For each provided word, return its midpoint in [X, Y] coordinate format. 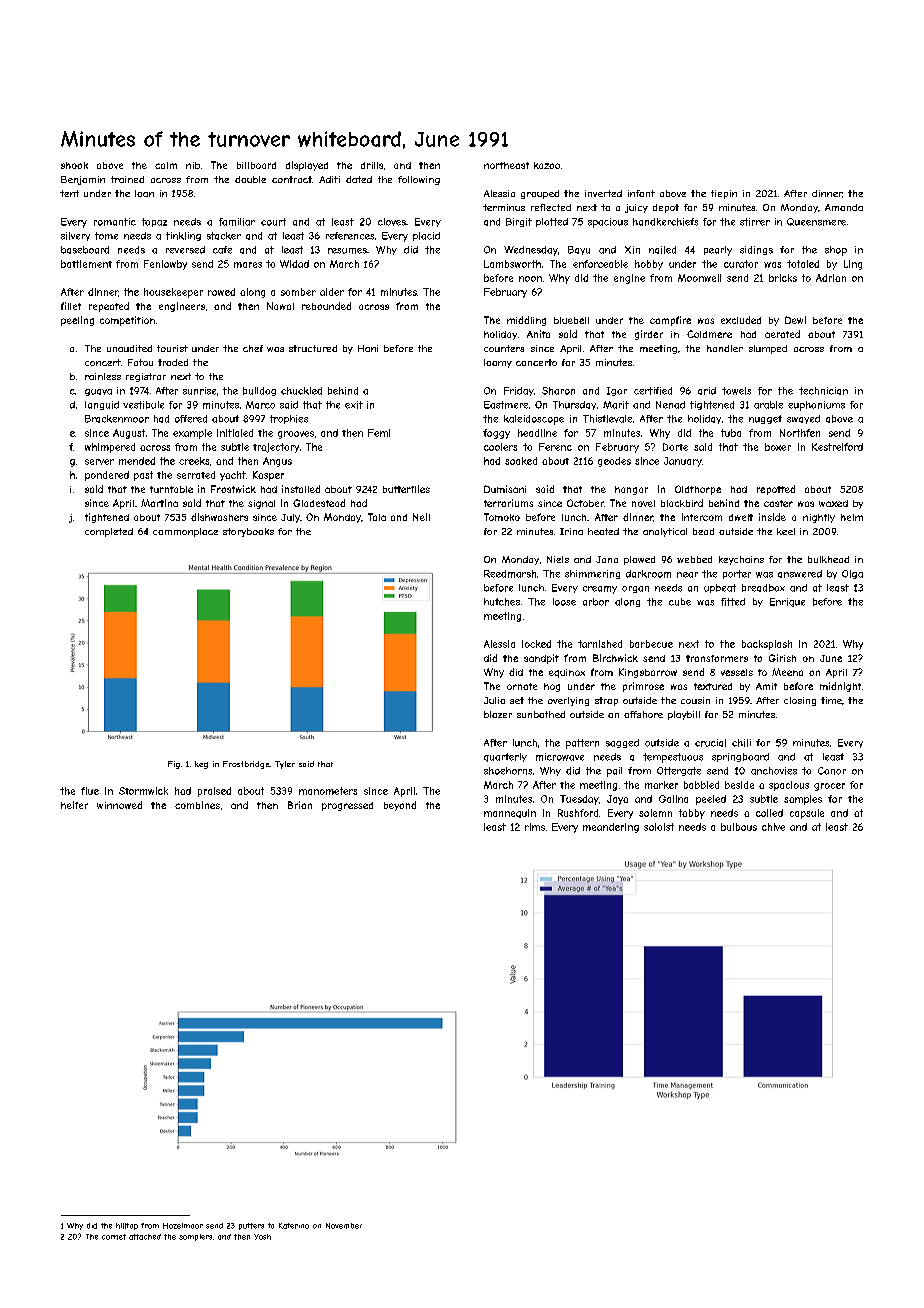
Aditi [329, 179]
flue [90, 791]
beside [739, 785]
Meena [787, 672]
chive [773, 827]
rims [535, 827]
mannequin [510, 813]
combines [197, 805]
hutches [502, 602]
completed [109, 532]
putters [251, 1226]
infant [641, 193]
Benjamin [83, 180]
